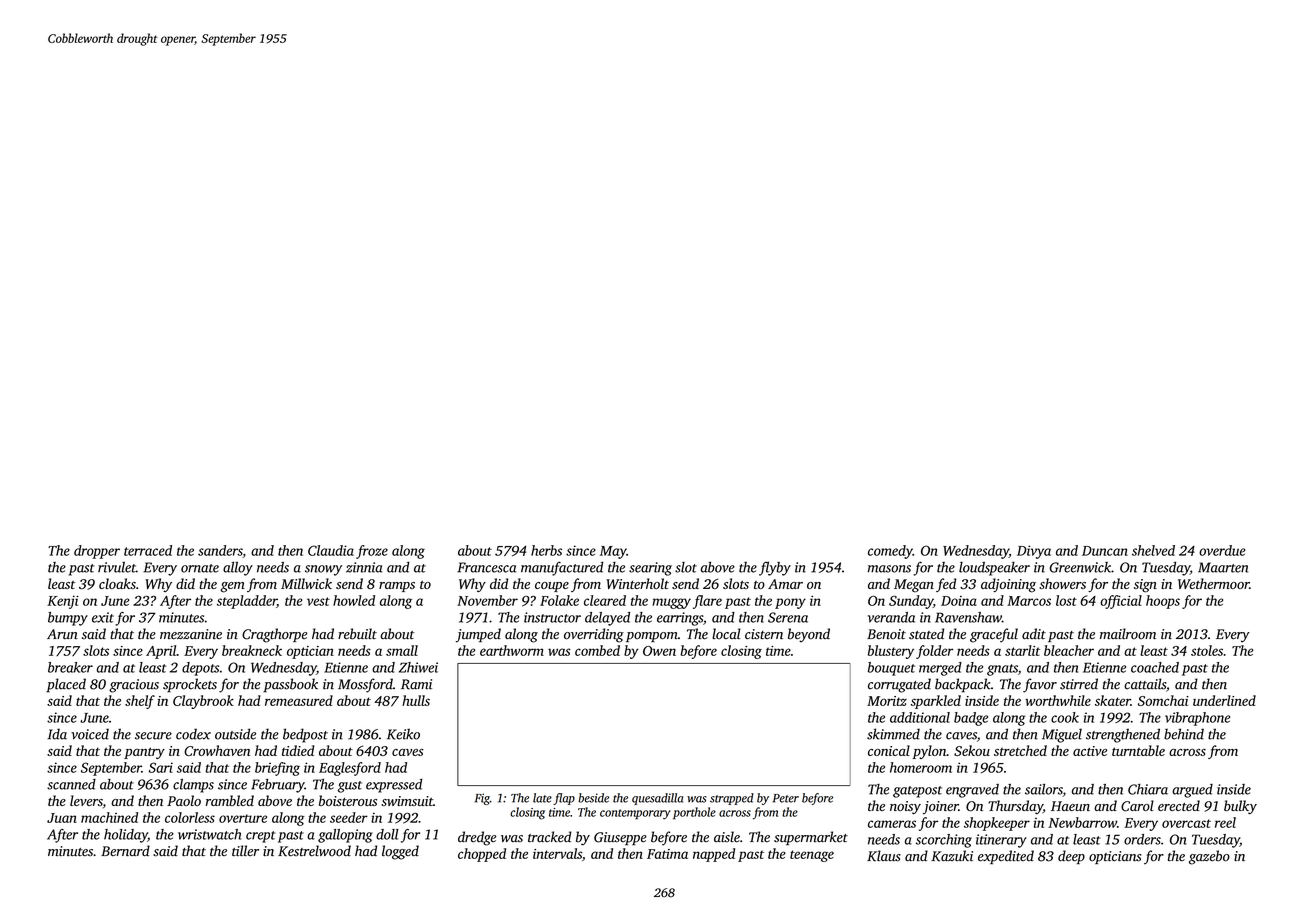 The width and height of the image is (1308, 924). Describe the element at coordinates (1179, 805) in the image. I see `erected` at that location.
